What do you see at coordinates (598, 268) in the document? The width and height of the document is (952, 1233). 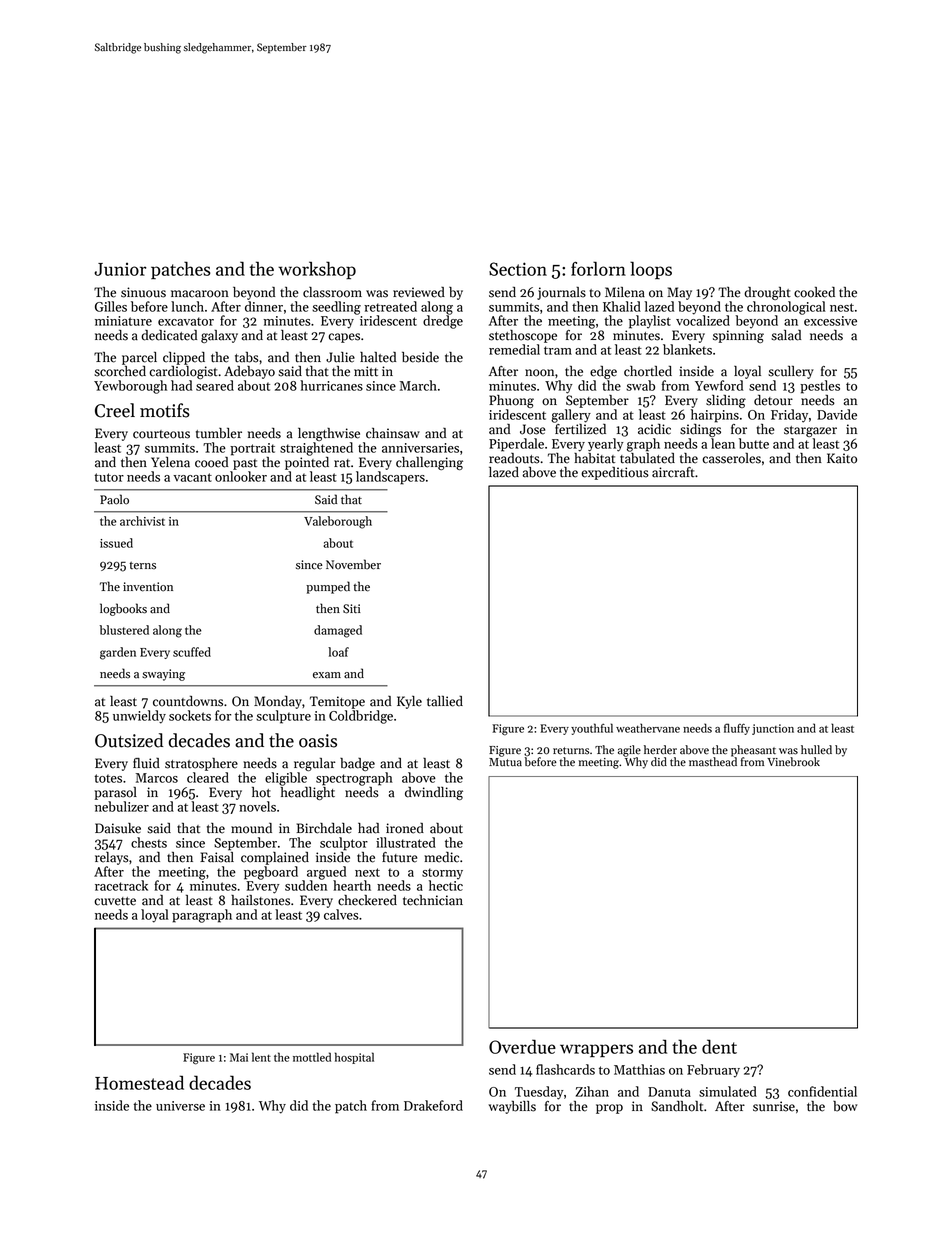 I see `forlorn` at bounding box center [598, 268].
